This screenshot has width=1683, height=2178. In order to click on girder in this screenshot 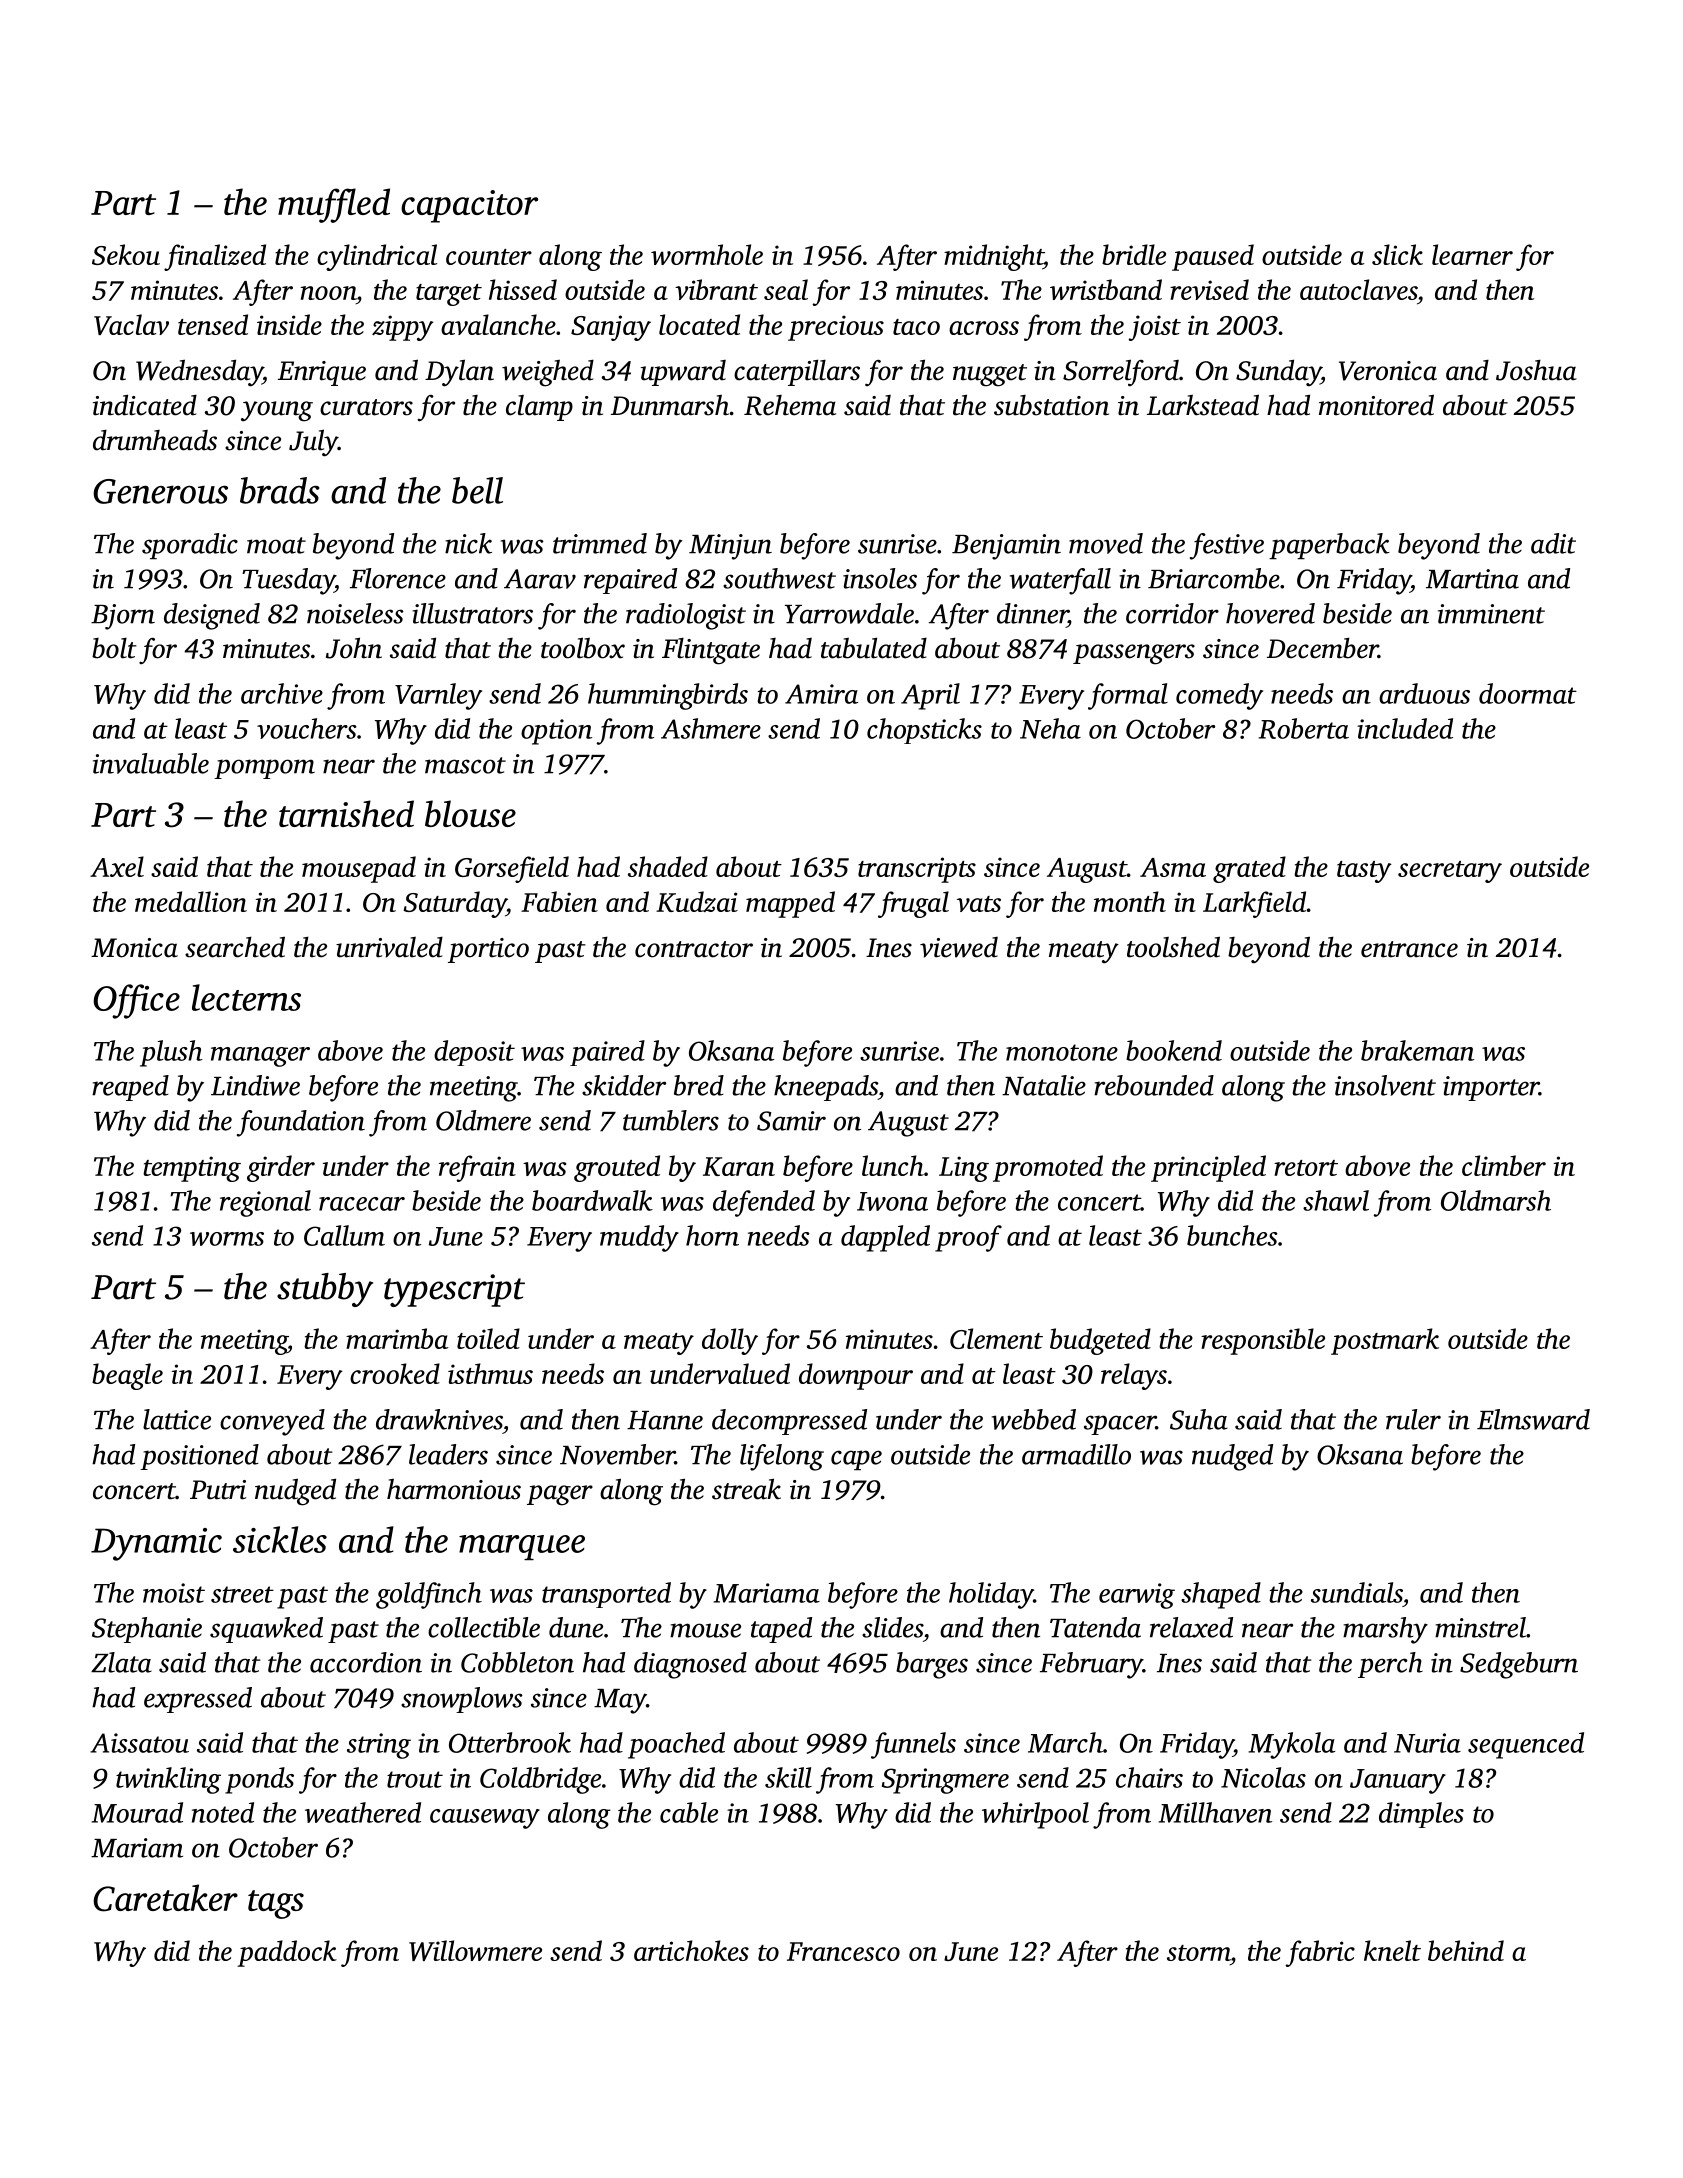, I will do `click(281, 1168)`.
